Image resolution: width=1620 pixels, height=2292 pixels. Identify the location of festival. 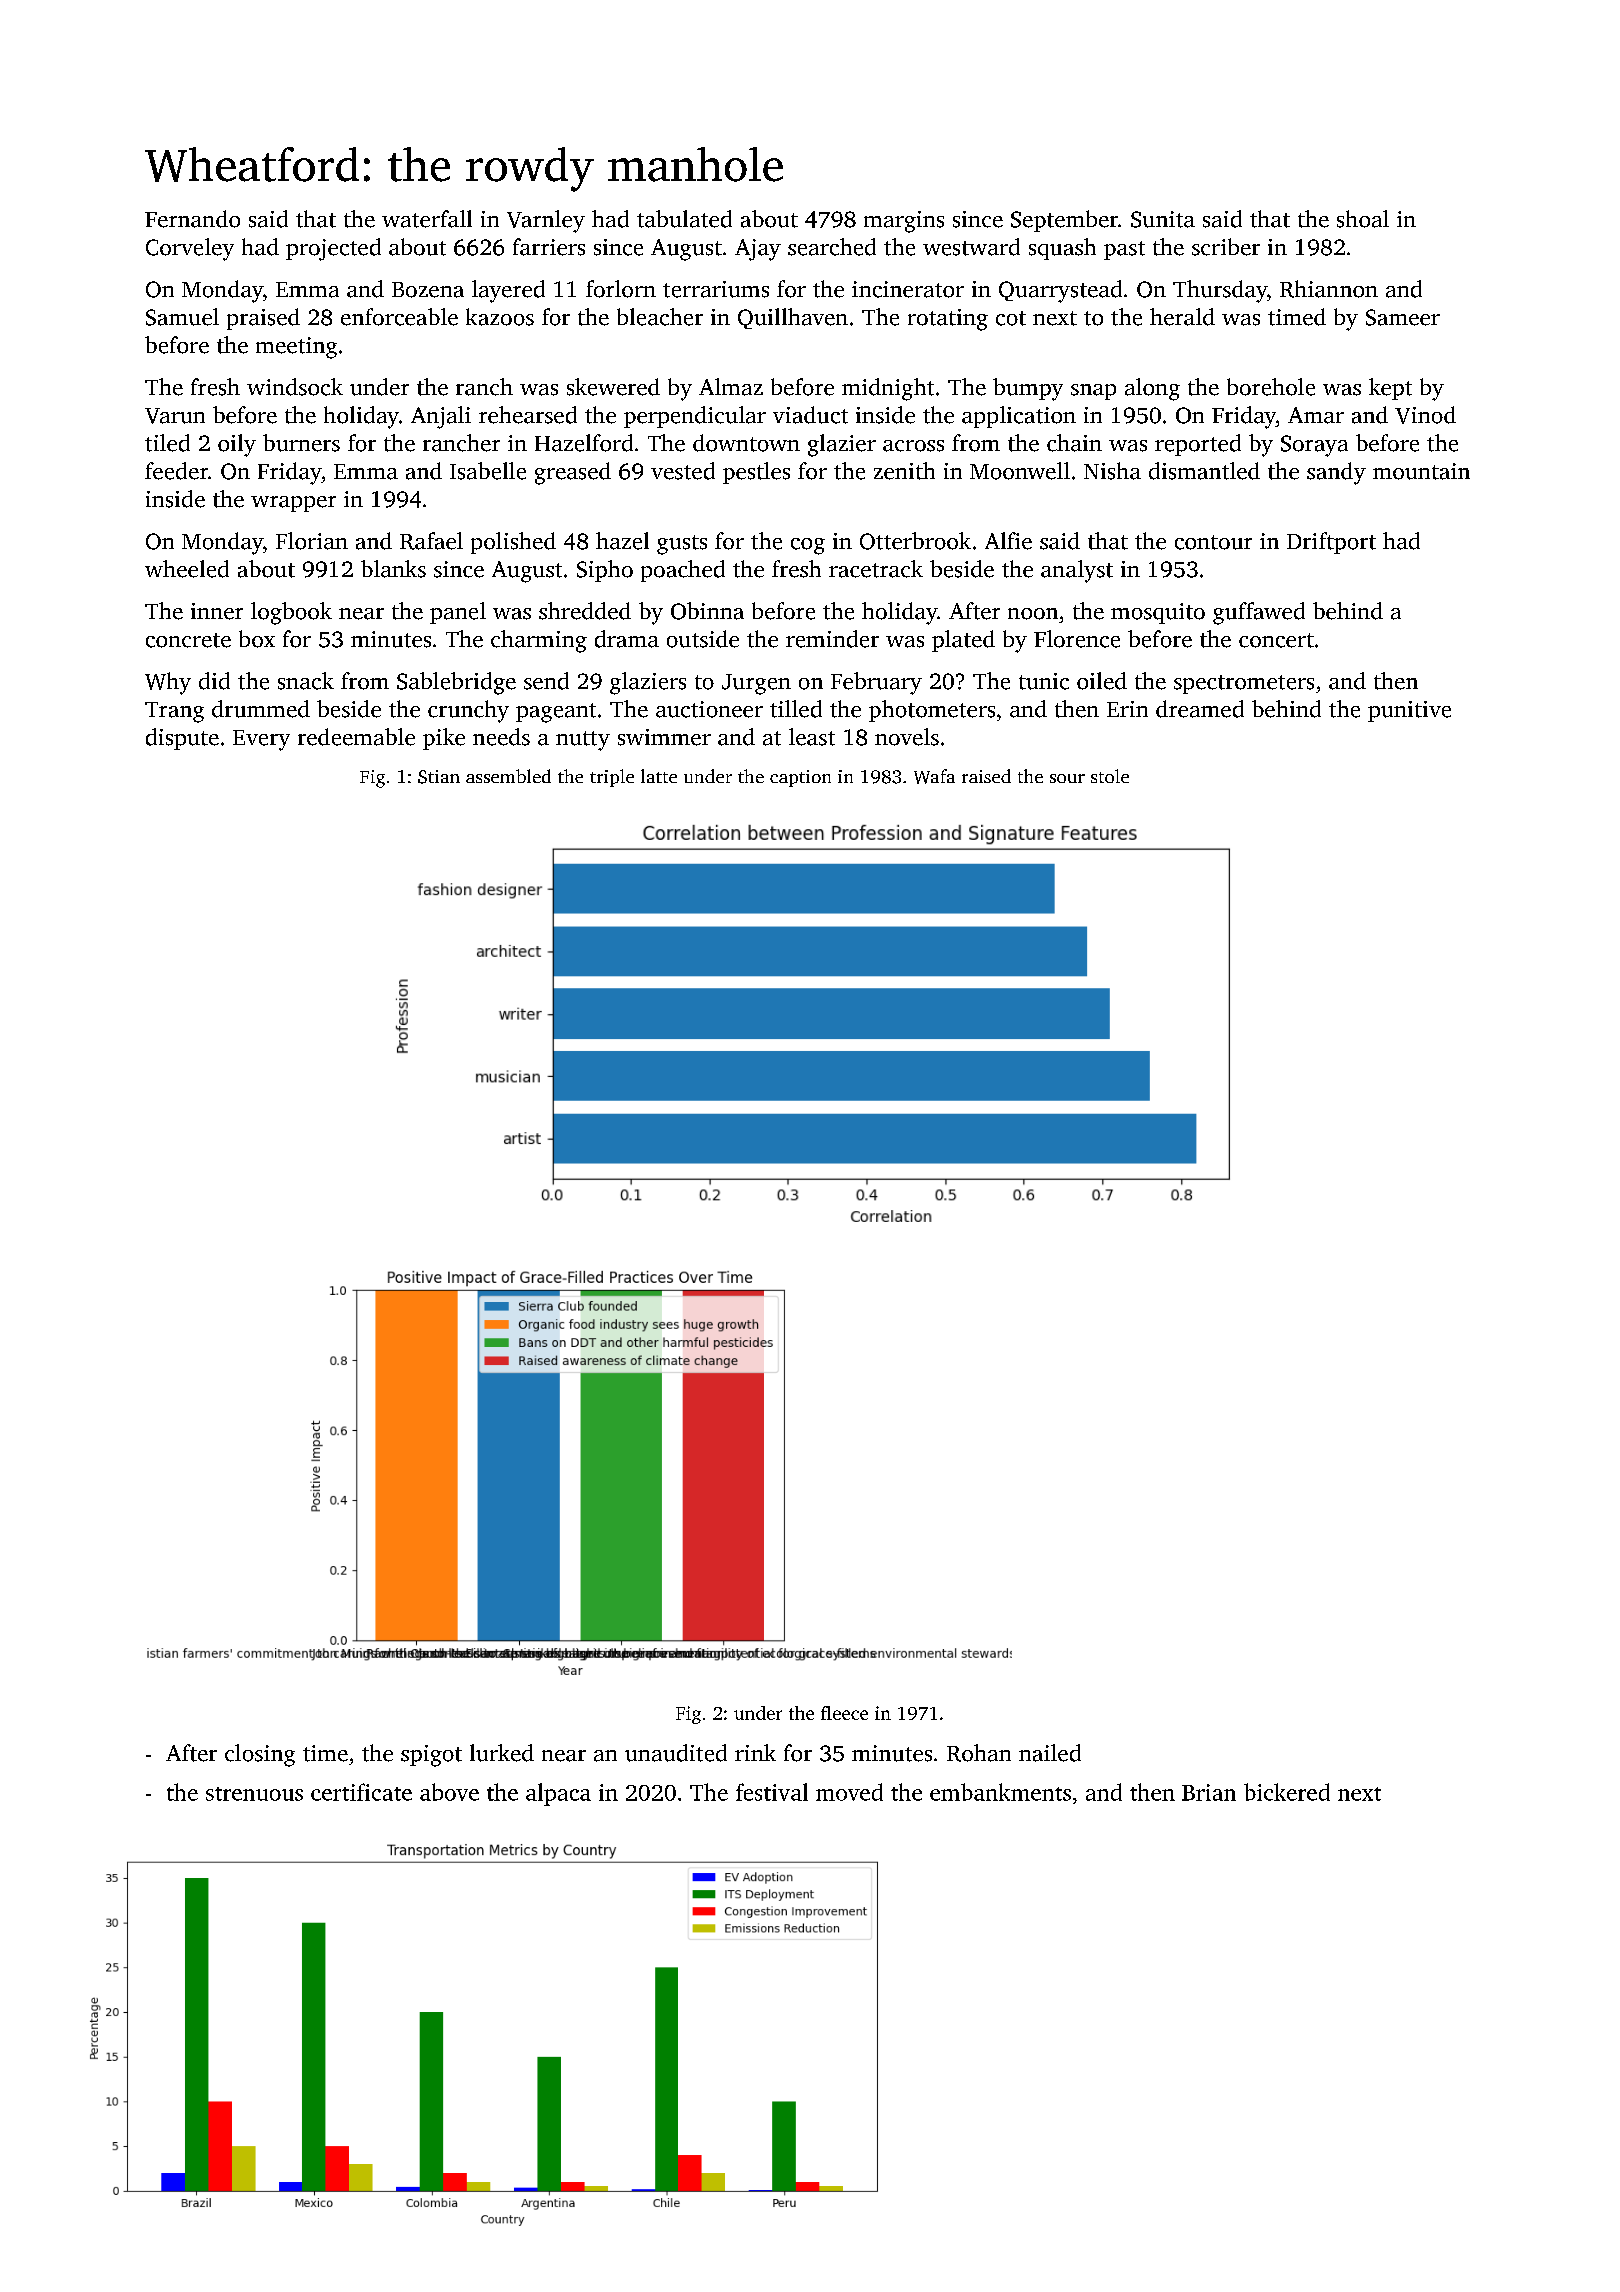
(772, 1792).
